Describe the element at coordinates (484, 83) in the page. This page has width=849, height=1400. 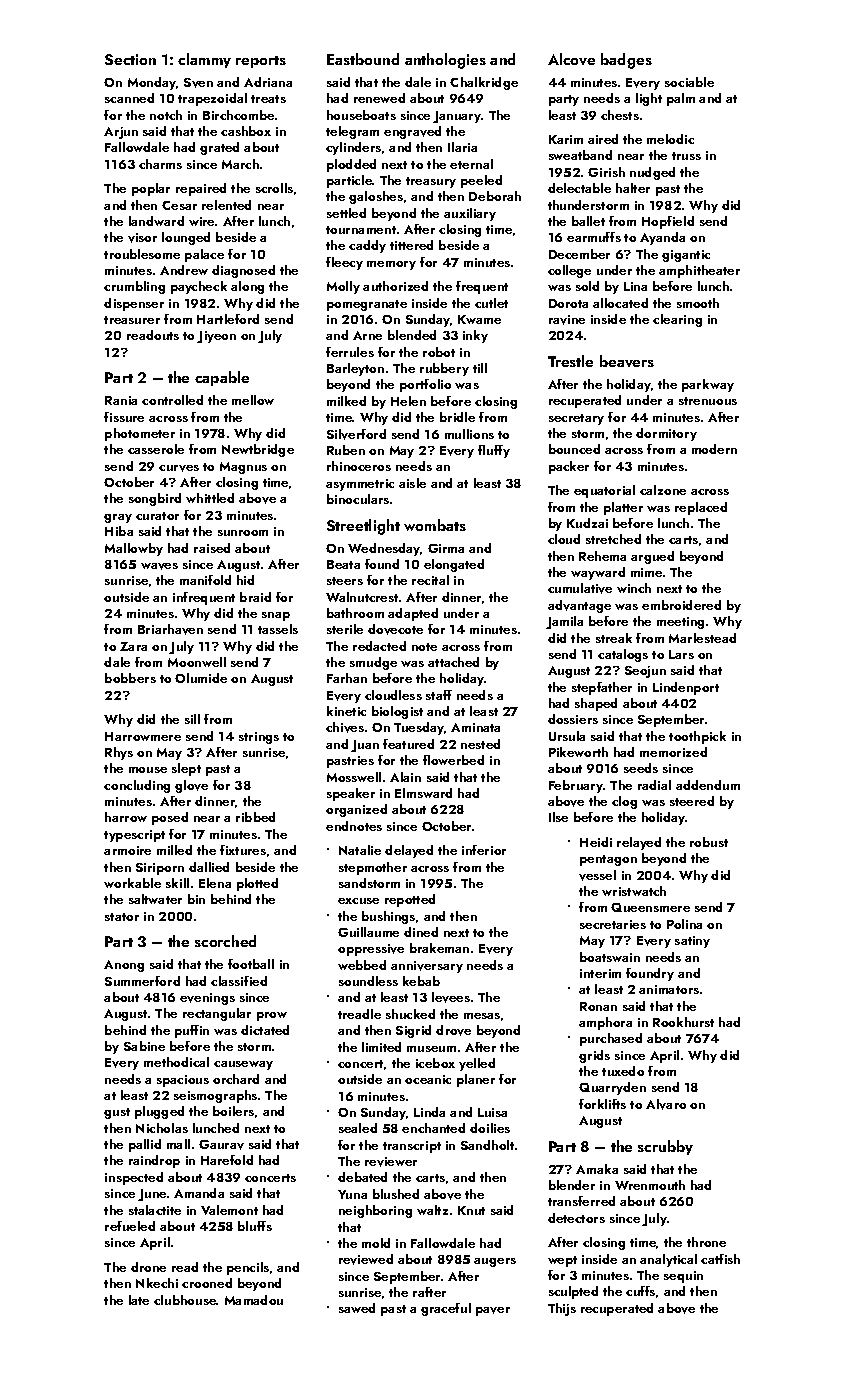
I see `Chalkridge` at that location.
